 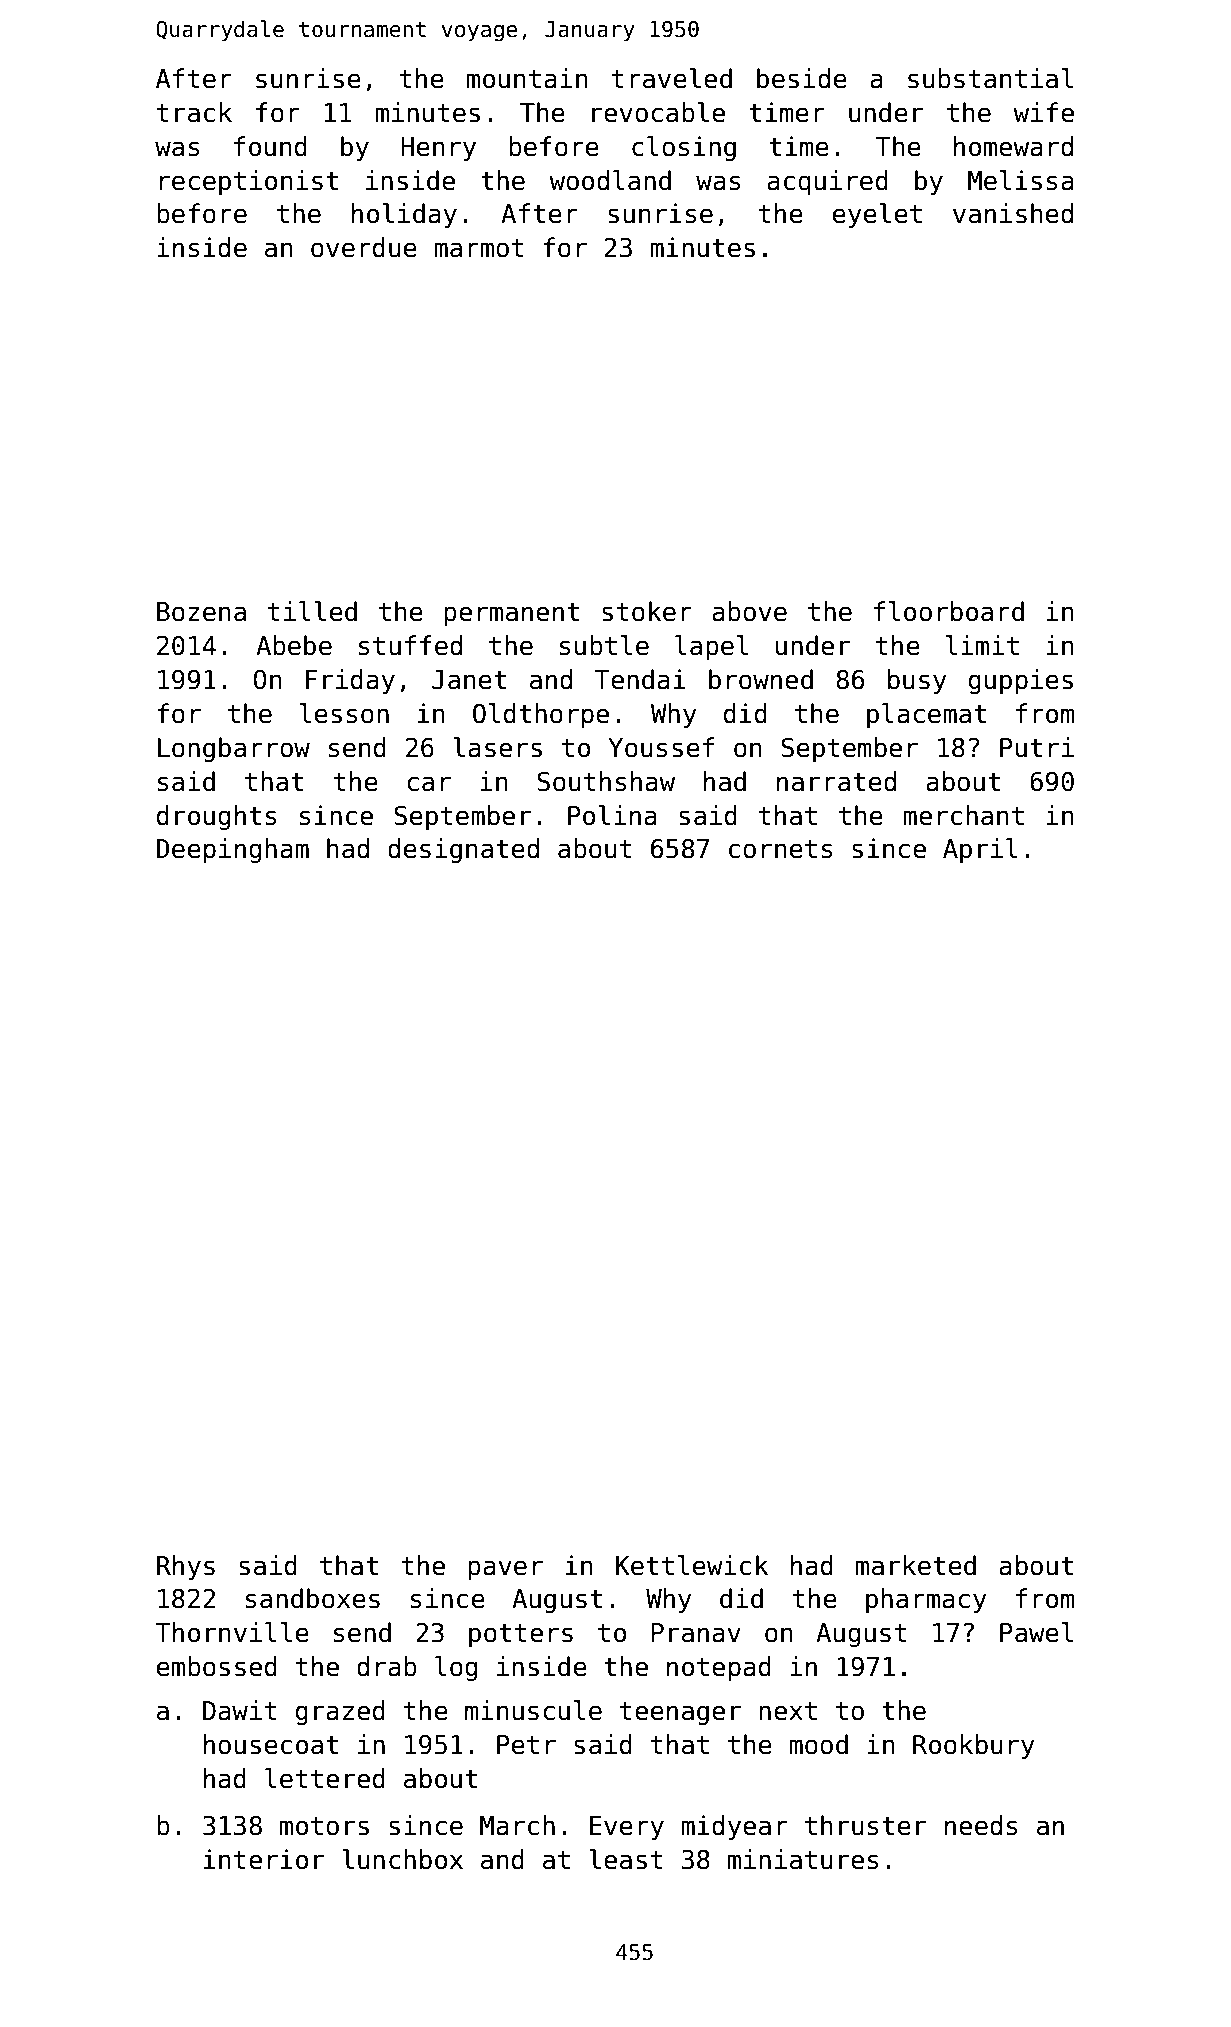 I want to click on closing, so click(x=684, y=148).
